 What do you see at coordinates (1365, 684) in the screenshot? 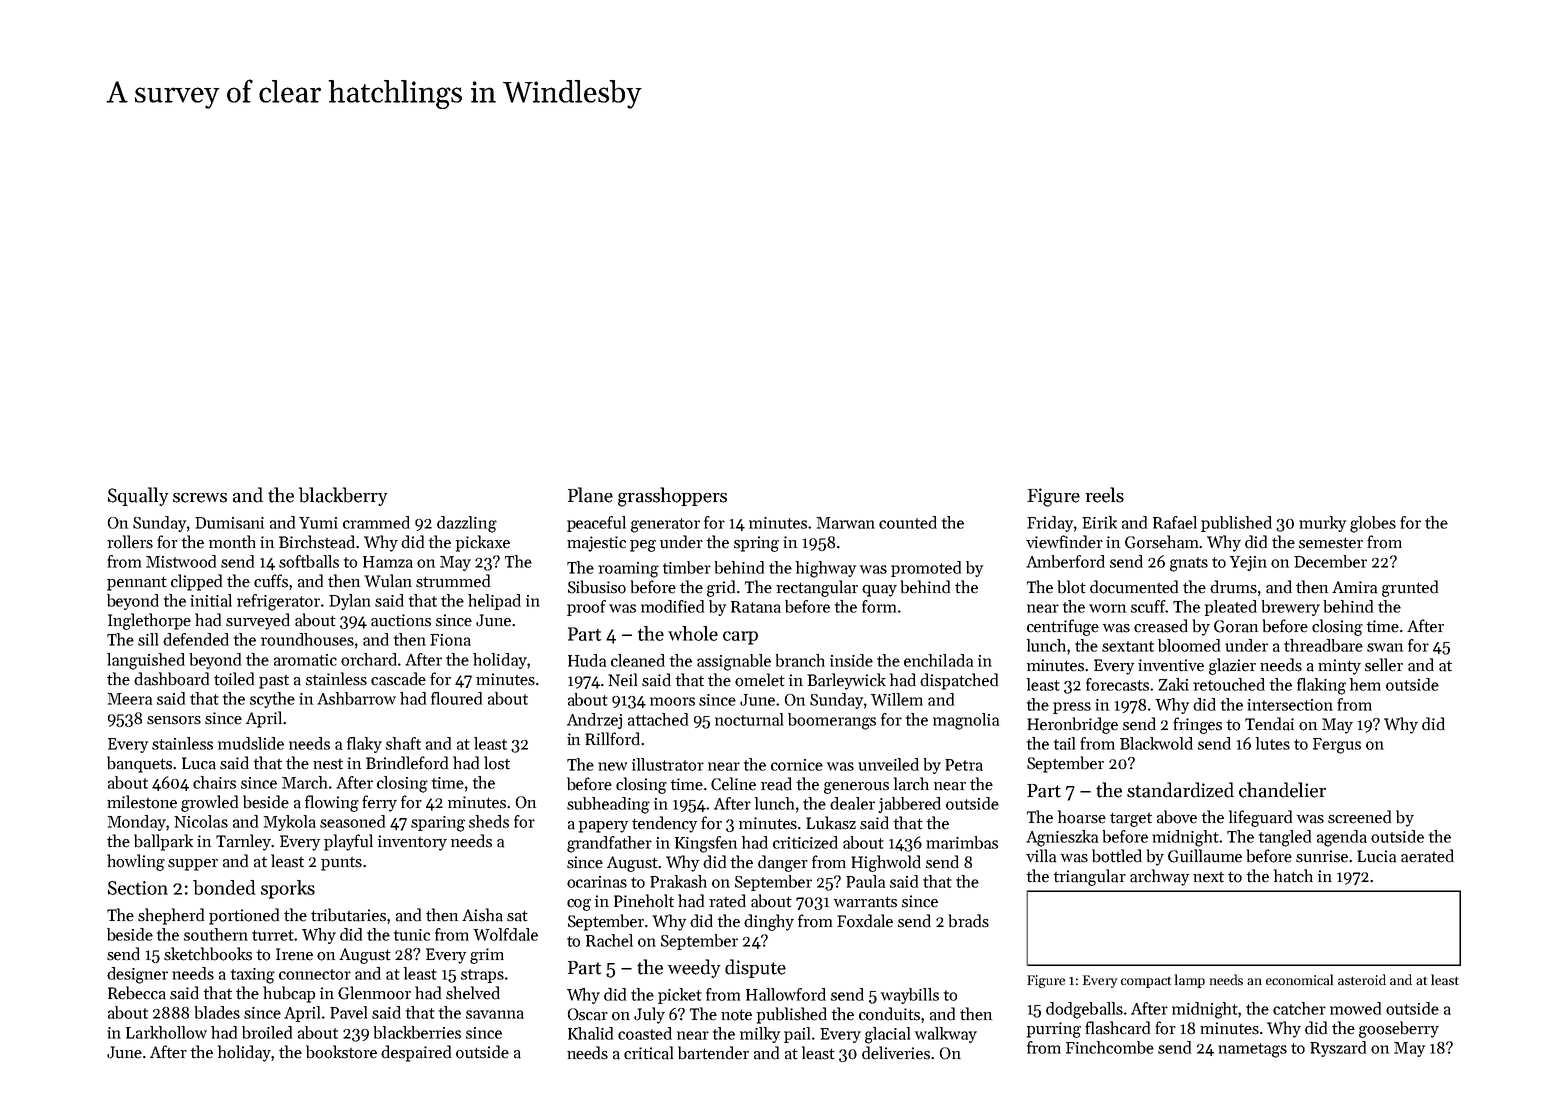
I see `hem` at bounding box center [1365, 684].
